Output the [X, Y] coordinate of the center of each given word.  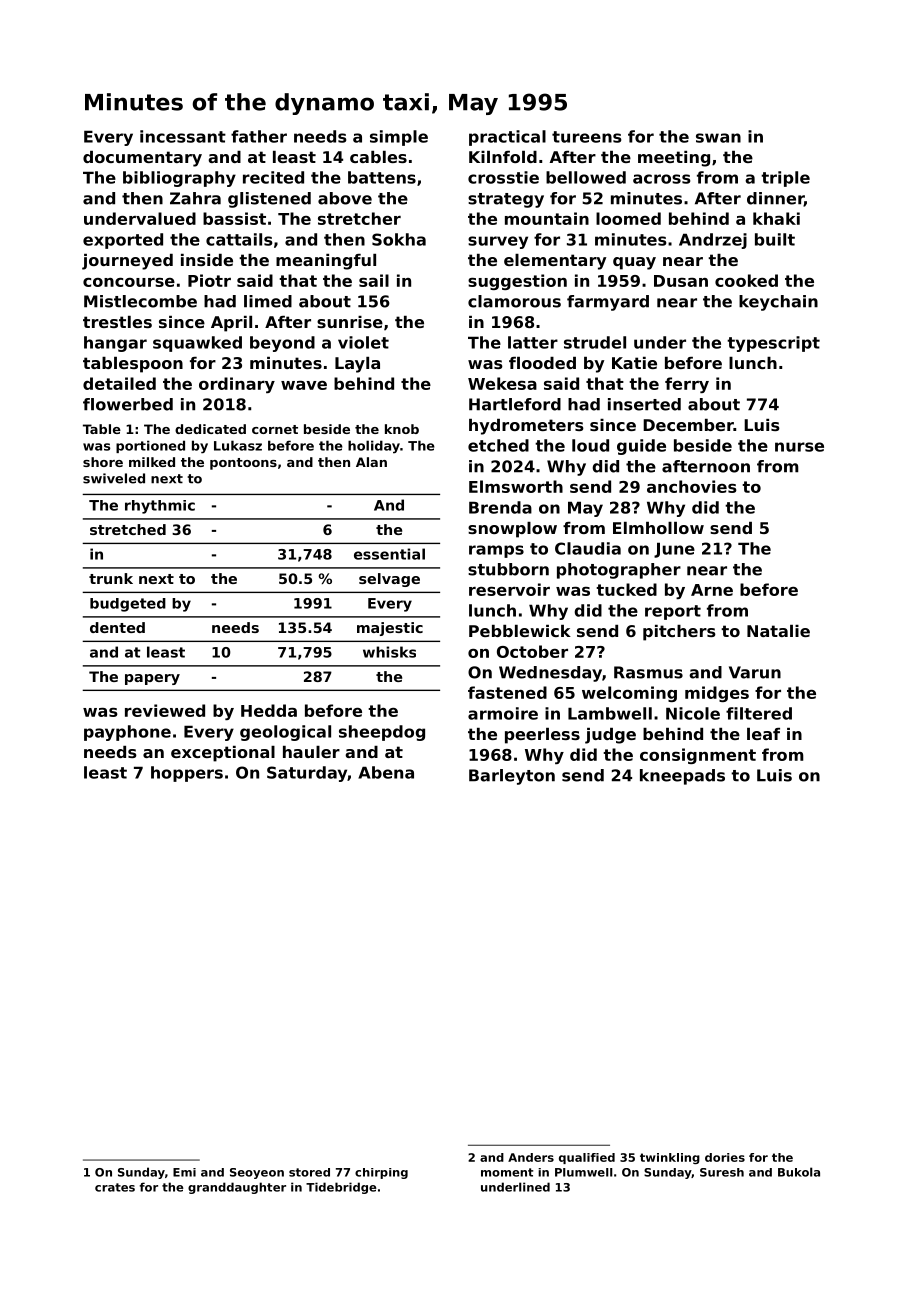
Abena [386, 772]
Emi [184, 1172]
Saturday [307, 774]
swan [718, 138]
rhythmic [160, 507]
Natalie [778, 631]
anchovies [692, 486]
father [259, 136]
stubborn [508, 569]
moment [507, 1172]
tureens [586, 137]
